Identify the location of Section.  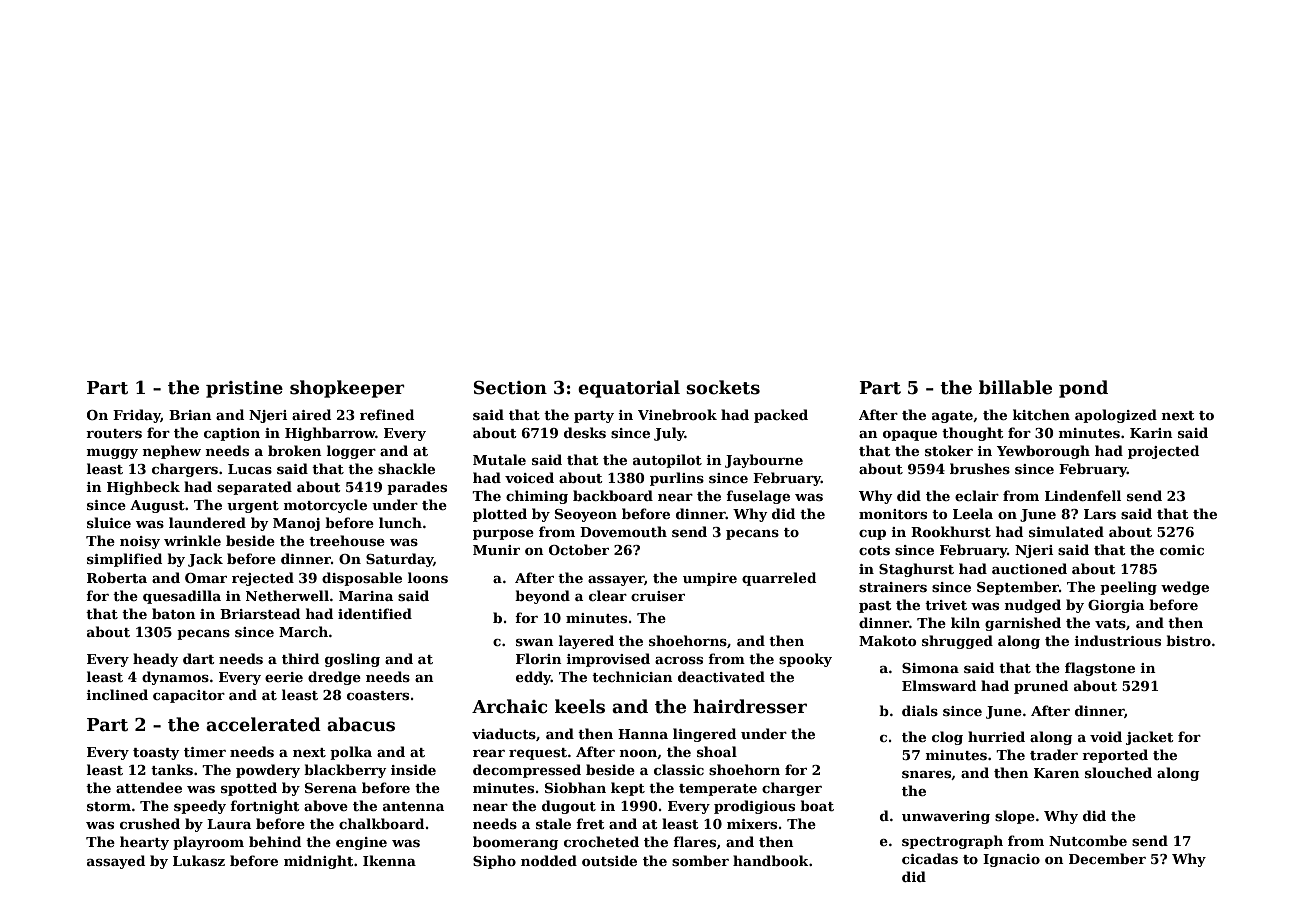
(510, 387).
